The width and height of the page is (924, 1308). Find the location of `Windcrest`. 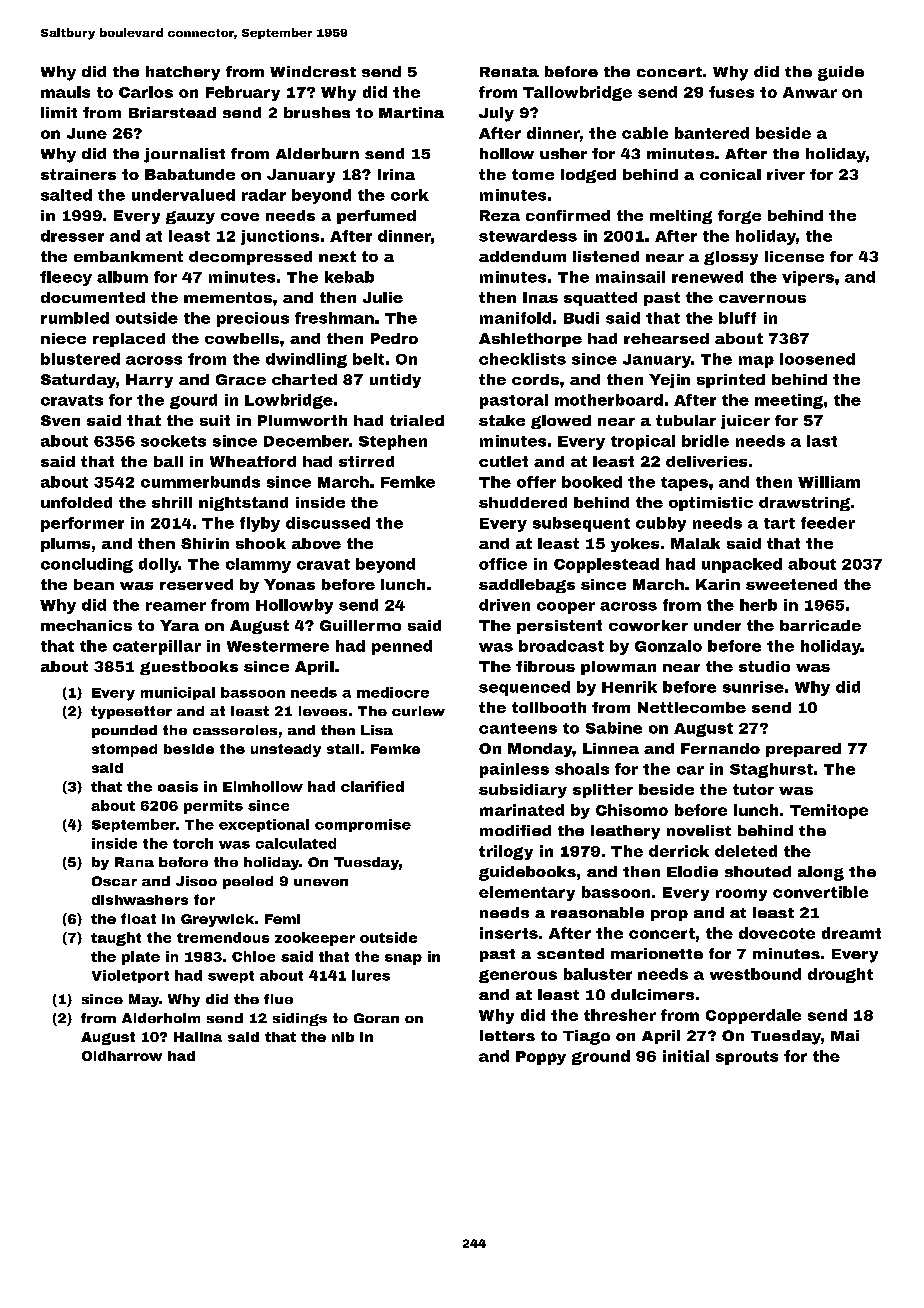

Windcrest is located at coordinates (313, 71).
